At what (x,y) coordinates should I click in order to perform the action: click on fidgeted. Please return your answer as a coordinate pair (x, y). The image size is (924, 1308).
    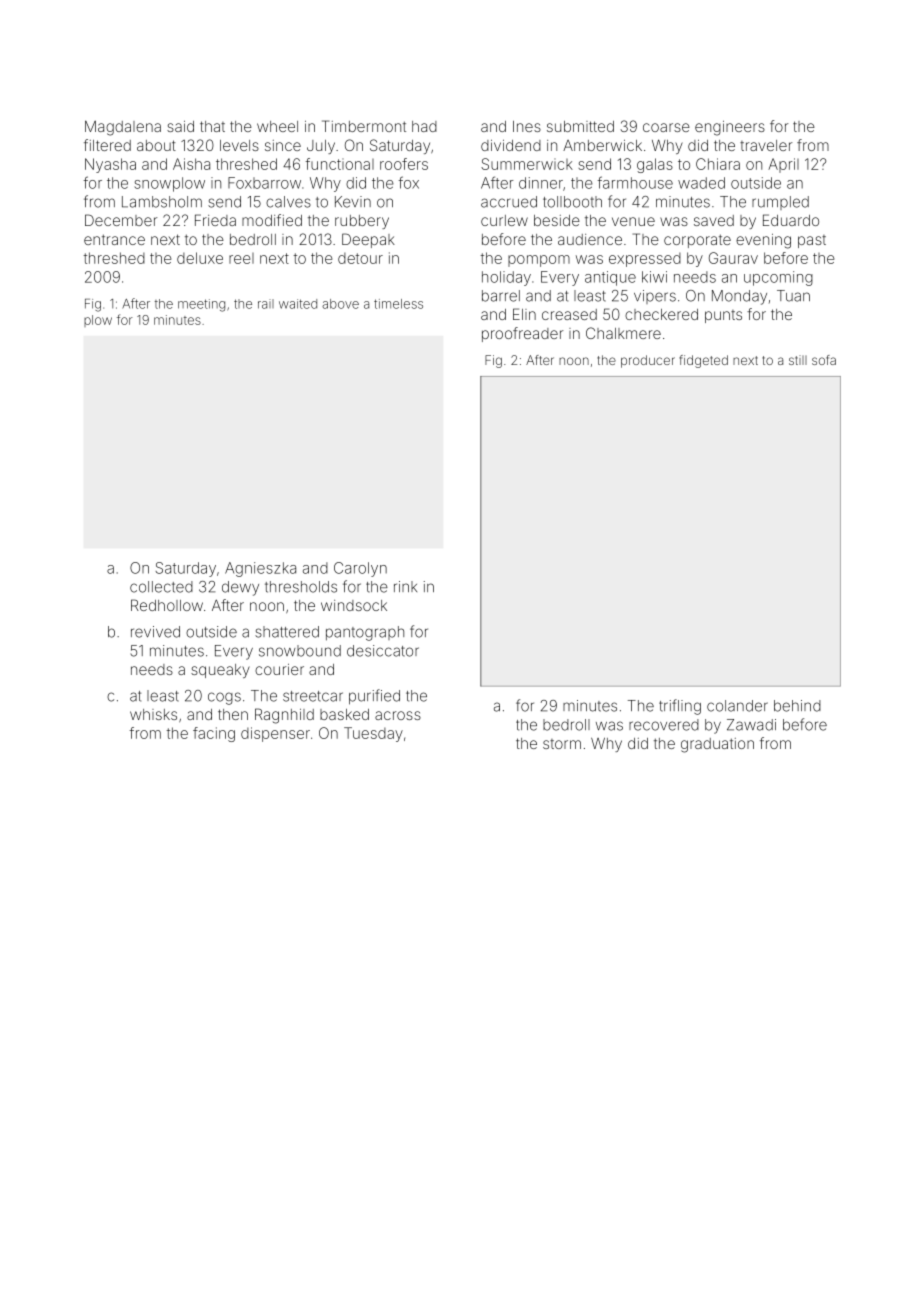
    Looking at the image, I should click on (703, 361).
